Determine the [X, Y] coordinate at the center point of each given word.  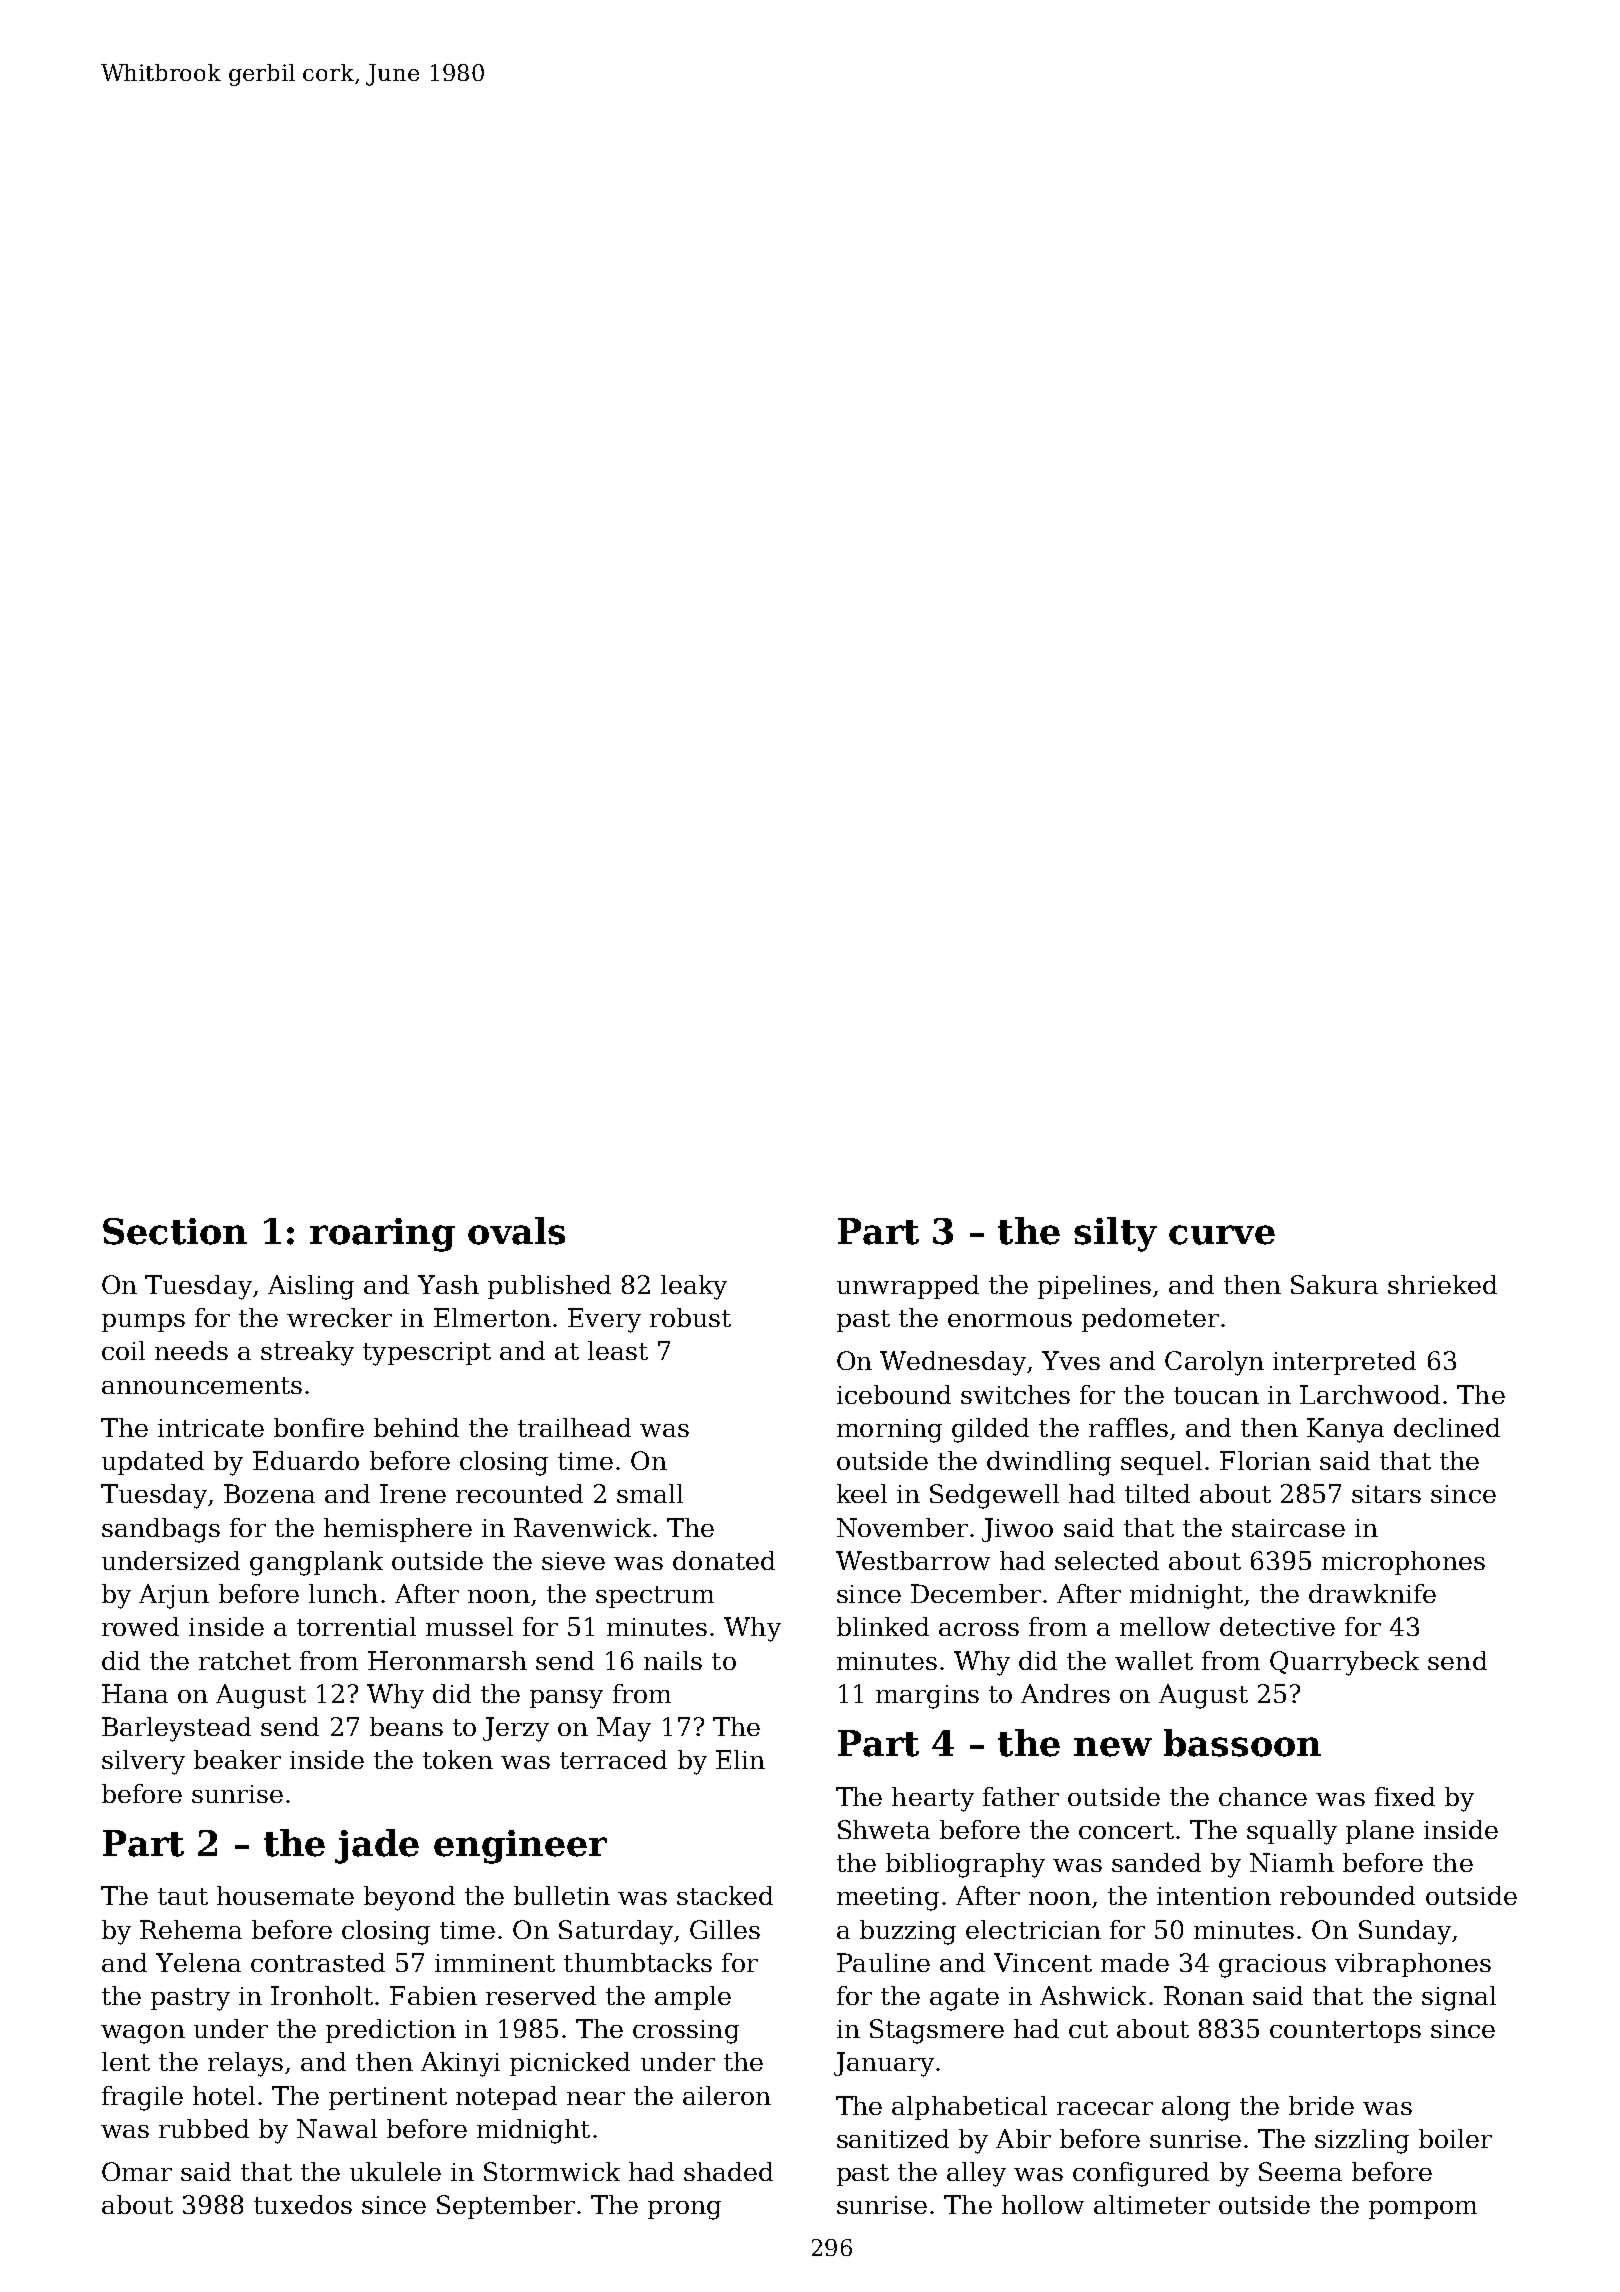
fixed [1405, 1796]
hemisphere [398, 1530]
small [650, 1493]
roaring [382, 1235]
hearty [933, 1799]
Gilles [725, 1929]
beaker [237, 1759]
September [506, 2207]
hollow [1043, 2204]
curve [1222, 1235]
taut [183, 1896]
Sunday [1405, 1932]
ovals [516, 1231]
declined [1447, 1427]
